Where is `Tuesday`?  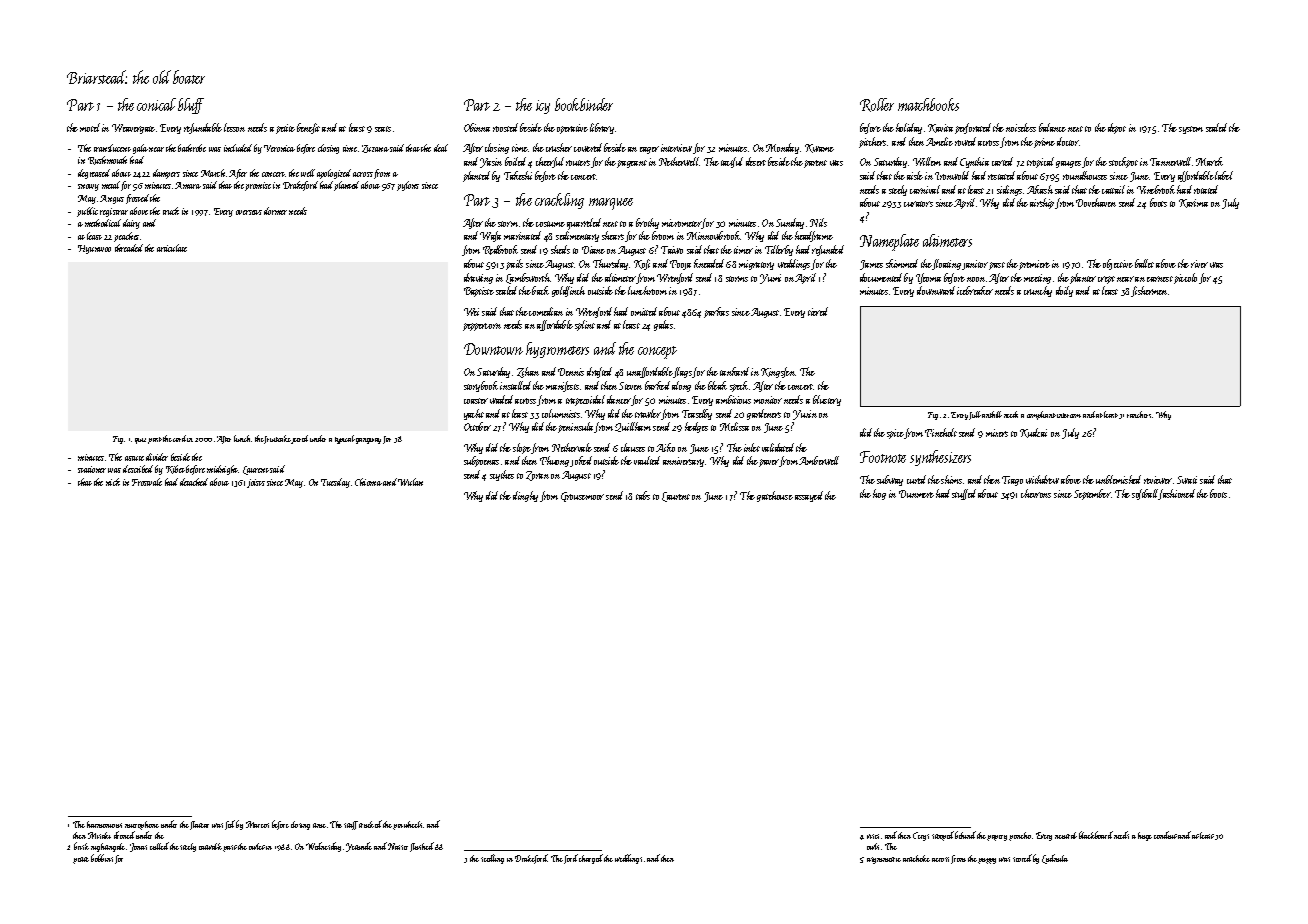
Tuesday is located at coordinates (335, 483).
